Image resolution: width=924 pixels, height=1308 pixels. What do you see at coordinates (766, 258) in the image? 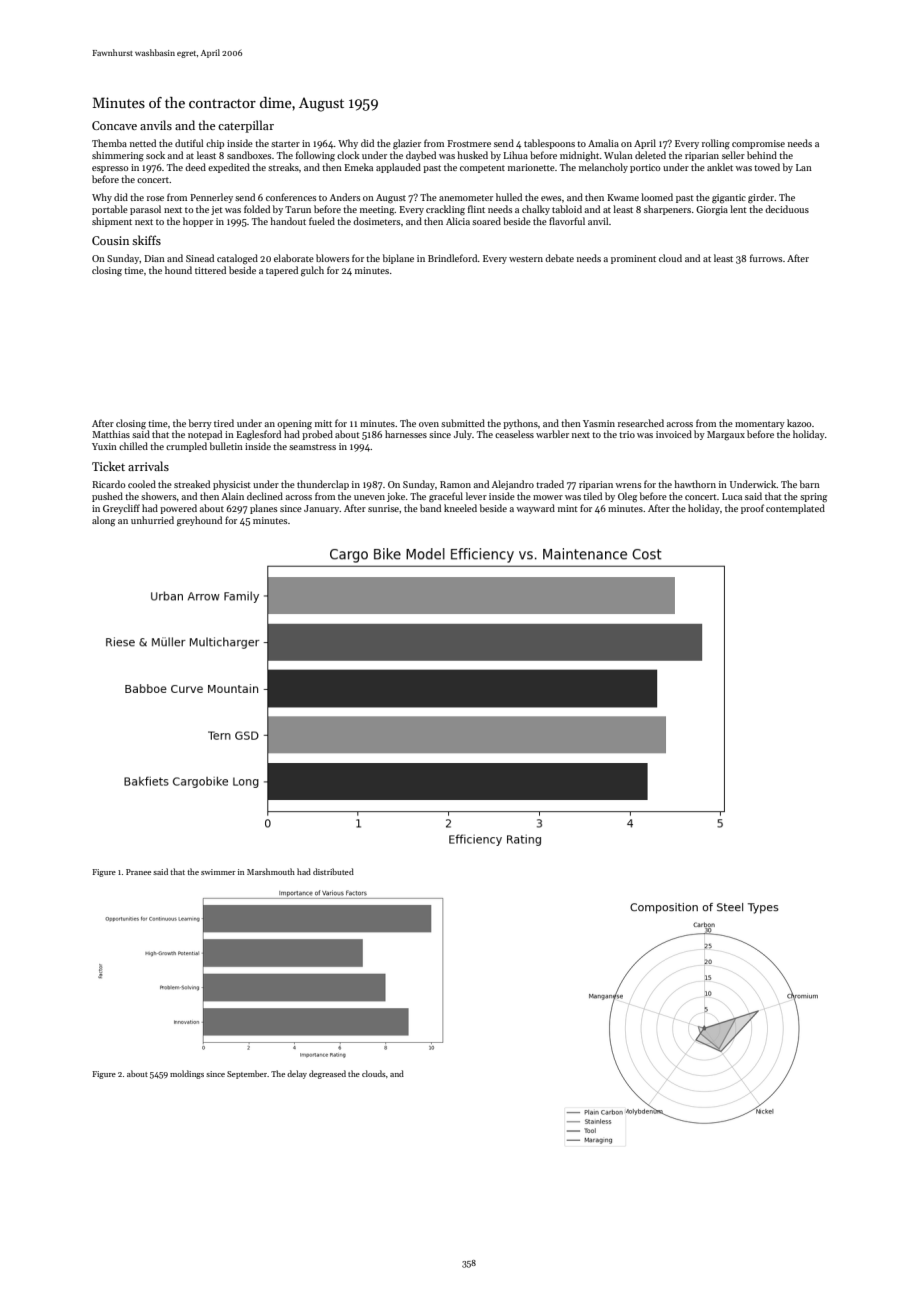
I see `furrows` at bounding box center [766, 258].
